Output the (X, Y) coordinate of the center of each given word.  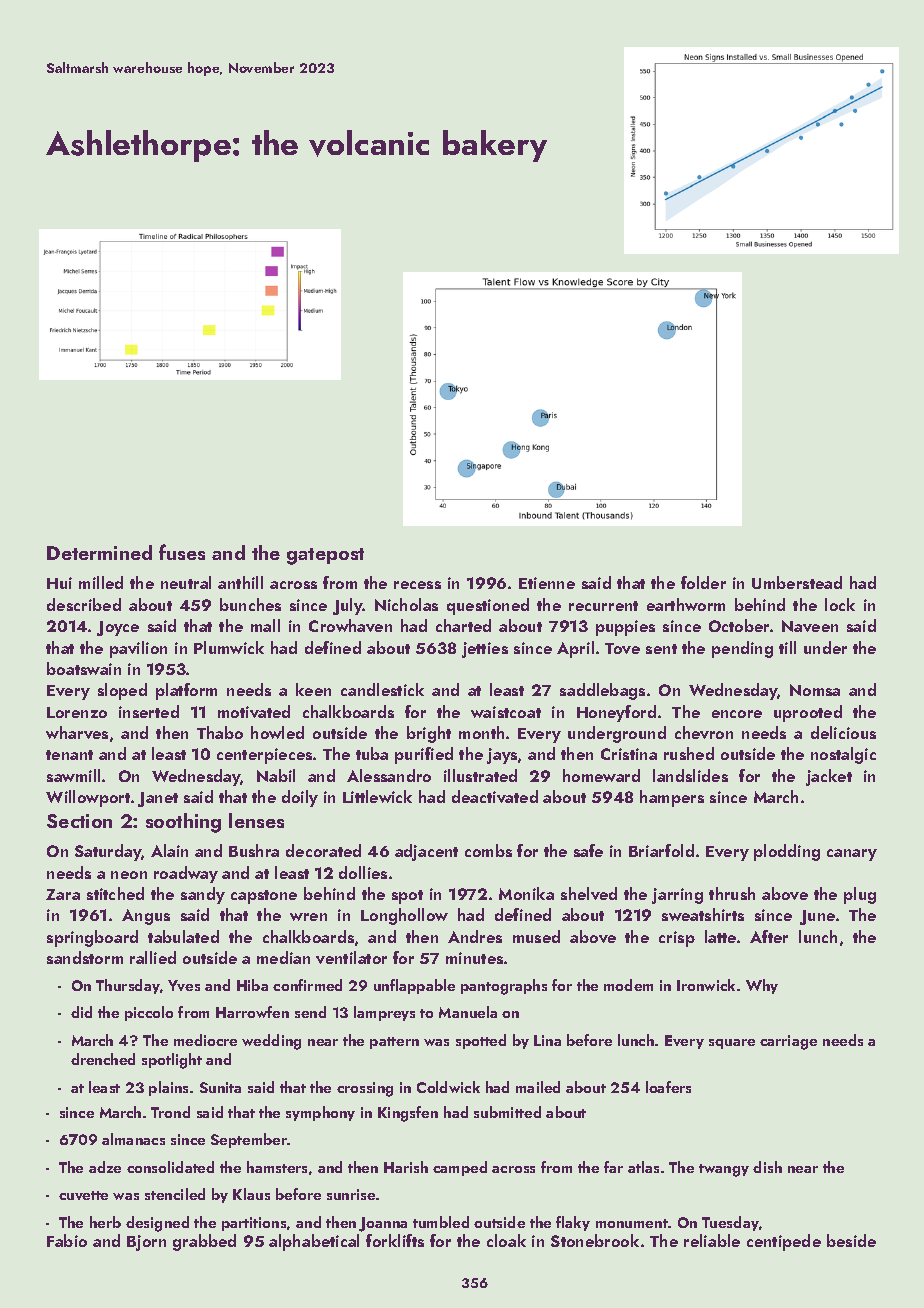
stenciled (175, 1194)
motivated (254, 711)
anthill (240, 582)
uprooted (808, 713)
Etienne (547, 583)
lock (840, 604)
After (769, 936)
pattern (394, 1043)
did (81, 1012)
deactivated (495, 796)
